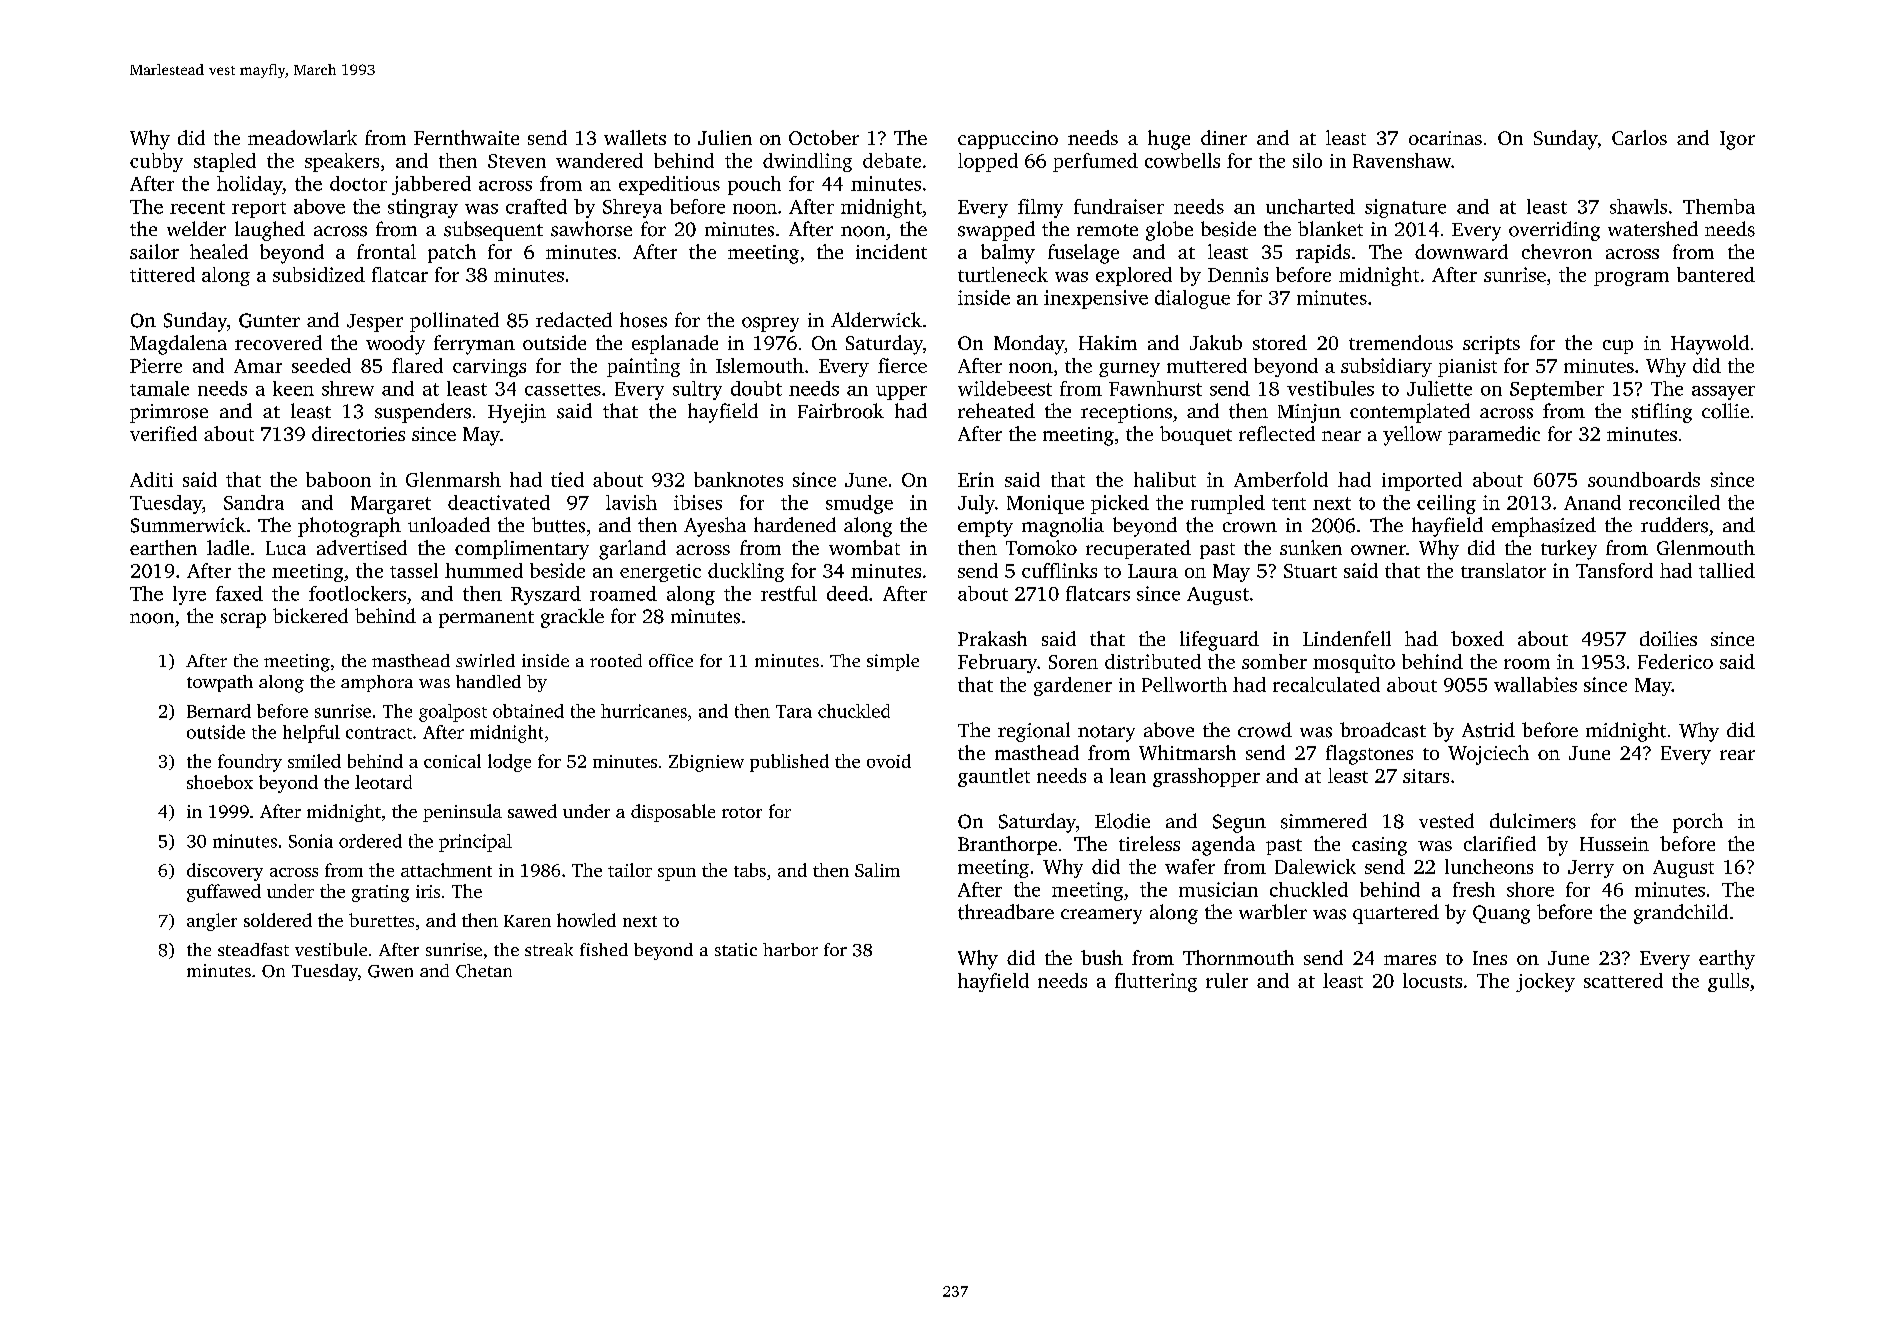 This screenshot has width=1885, height=1333. Describe the element at coordinates (1383, 730) in the screenshot. I see `broadcast` at that location.
